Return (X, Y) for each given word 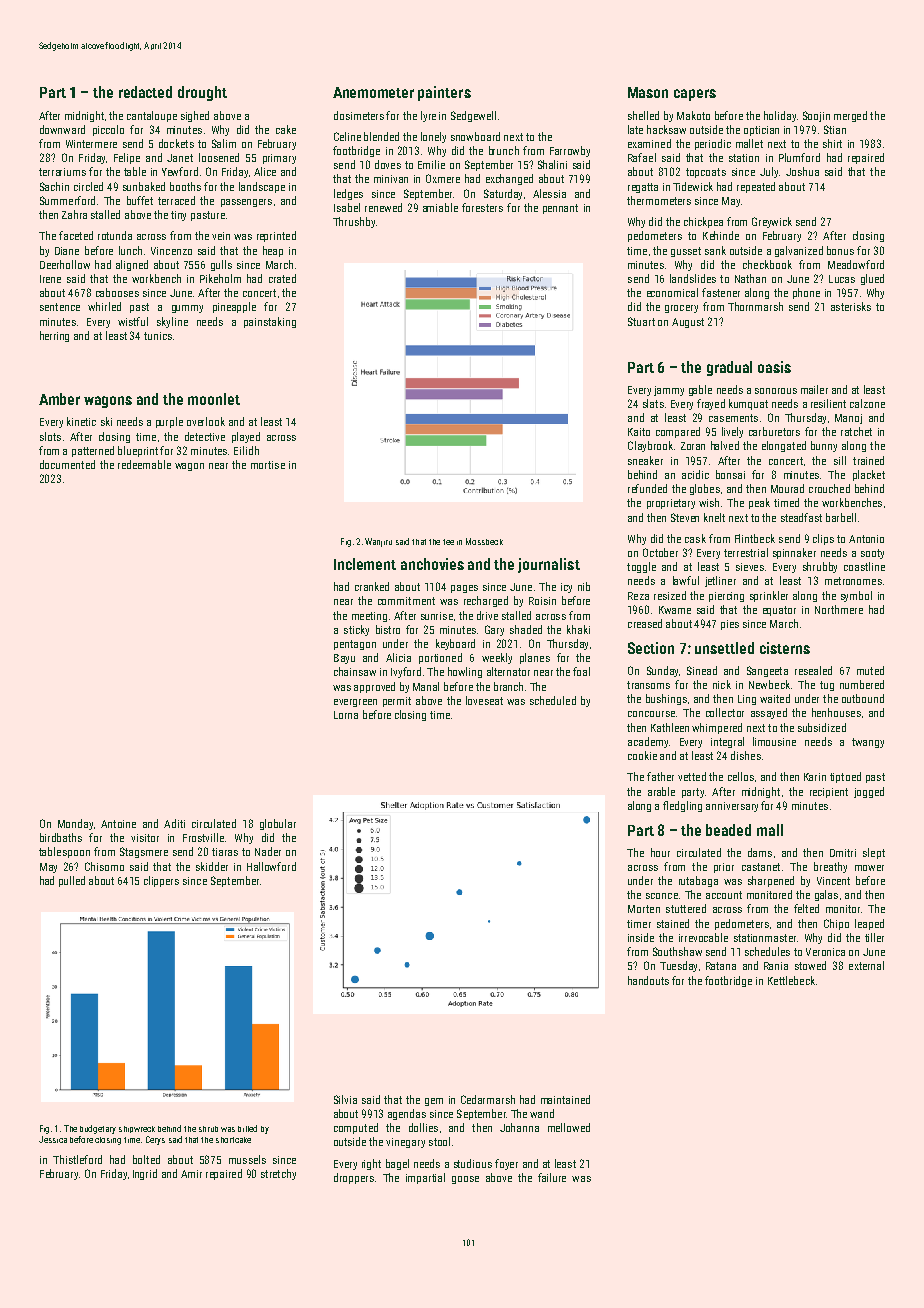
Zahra (74, 214)
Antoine (118, 824)
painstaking (270, 322)
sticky (356, 630)
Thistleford (77, 1159)
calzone (867, 403)
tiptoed (845, 777)
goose (465, 1180)
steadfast (801, 517)
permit (397, 702)
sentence (60, 307)
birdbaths (61, 837)
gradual (729, 368)
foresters (482, 207)
